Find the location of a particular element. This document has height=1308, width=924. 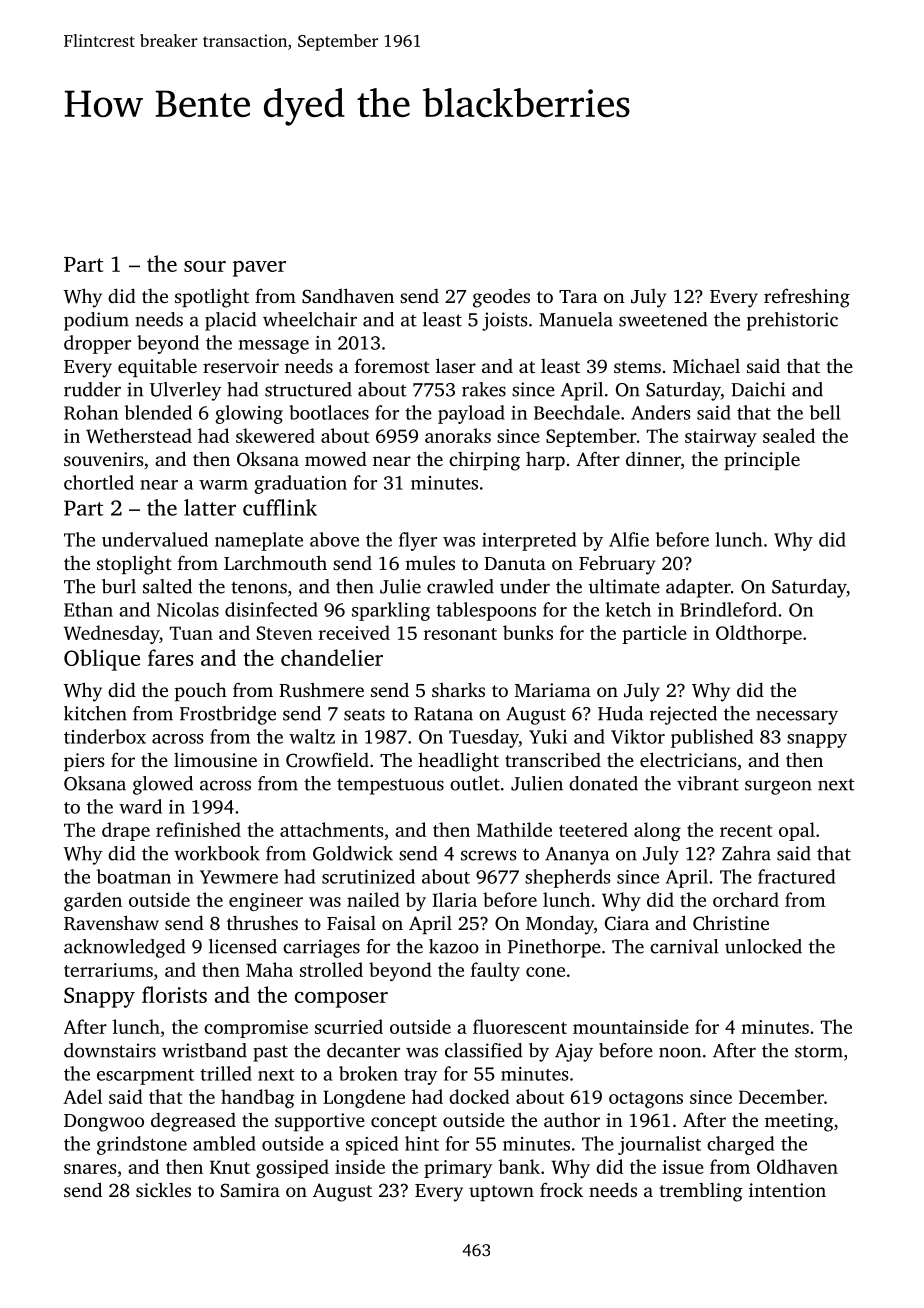

Ethan is located at coordinates (88, 609).
